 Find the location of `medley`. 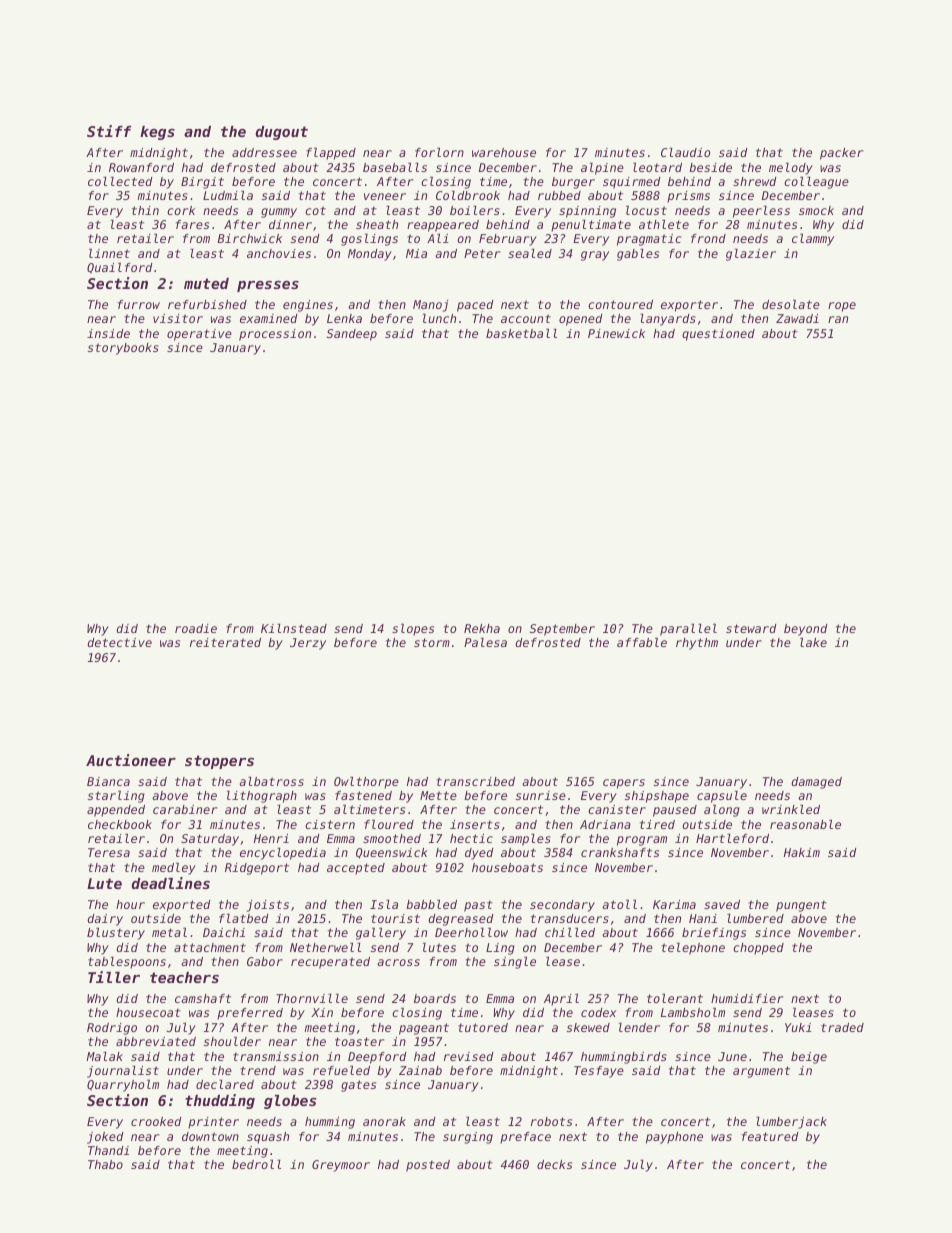

medley is located at coordinates (174, 869).
